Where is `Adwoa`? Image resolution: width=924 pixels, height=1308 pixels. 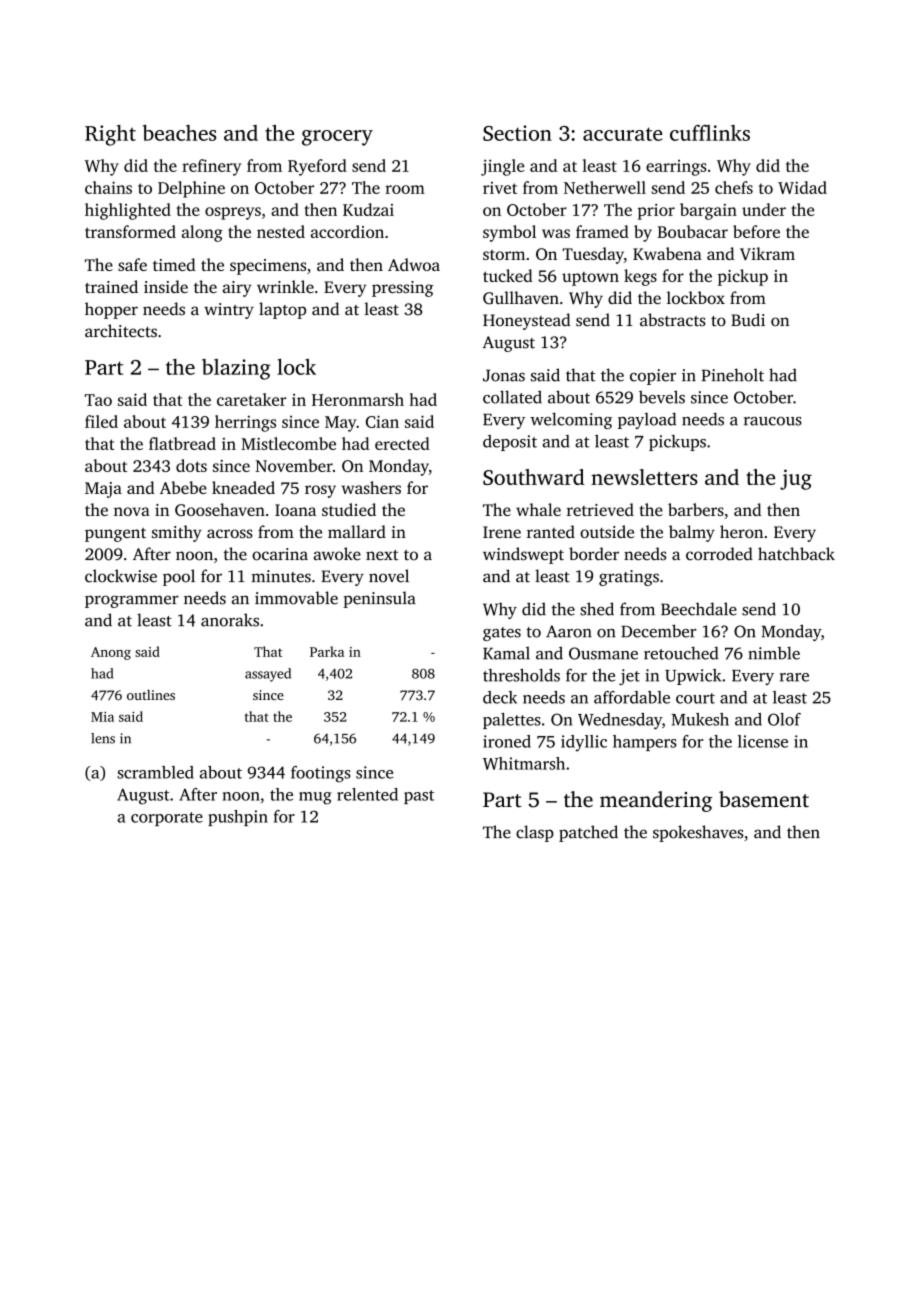
Adwoa is located at coordinates (414, 264).
